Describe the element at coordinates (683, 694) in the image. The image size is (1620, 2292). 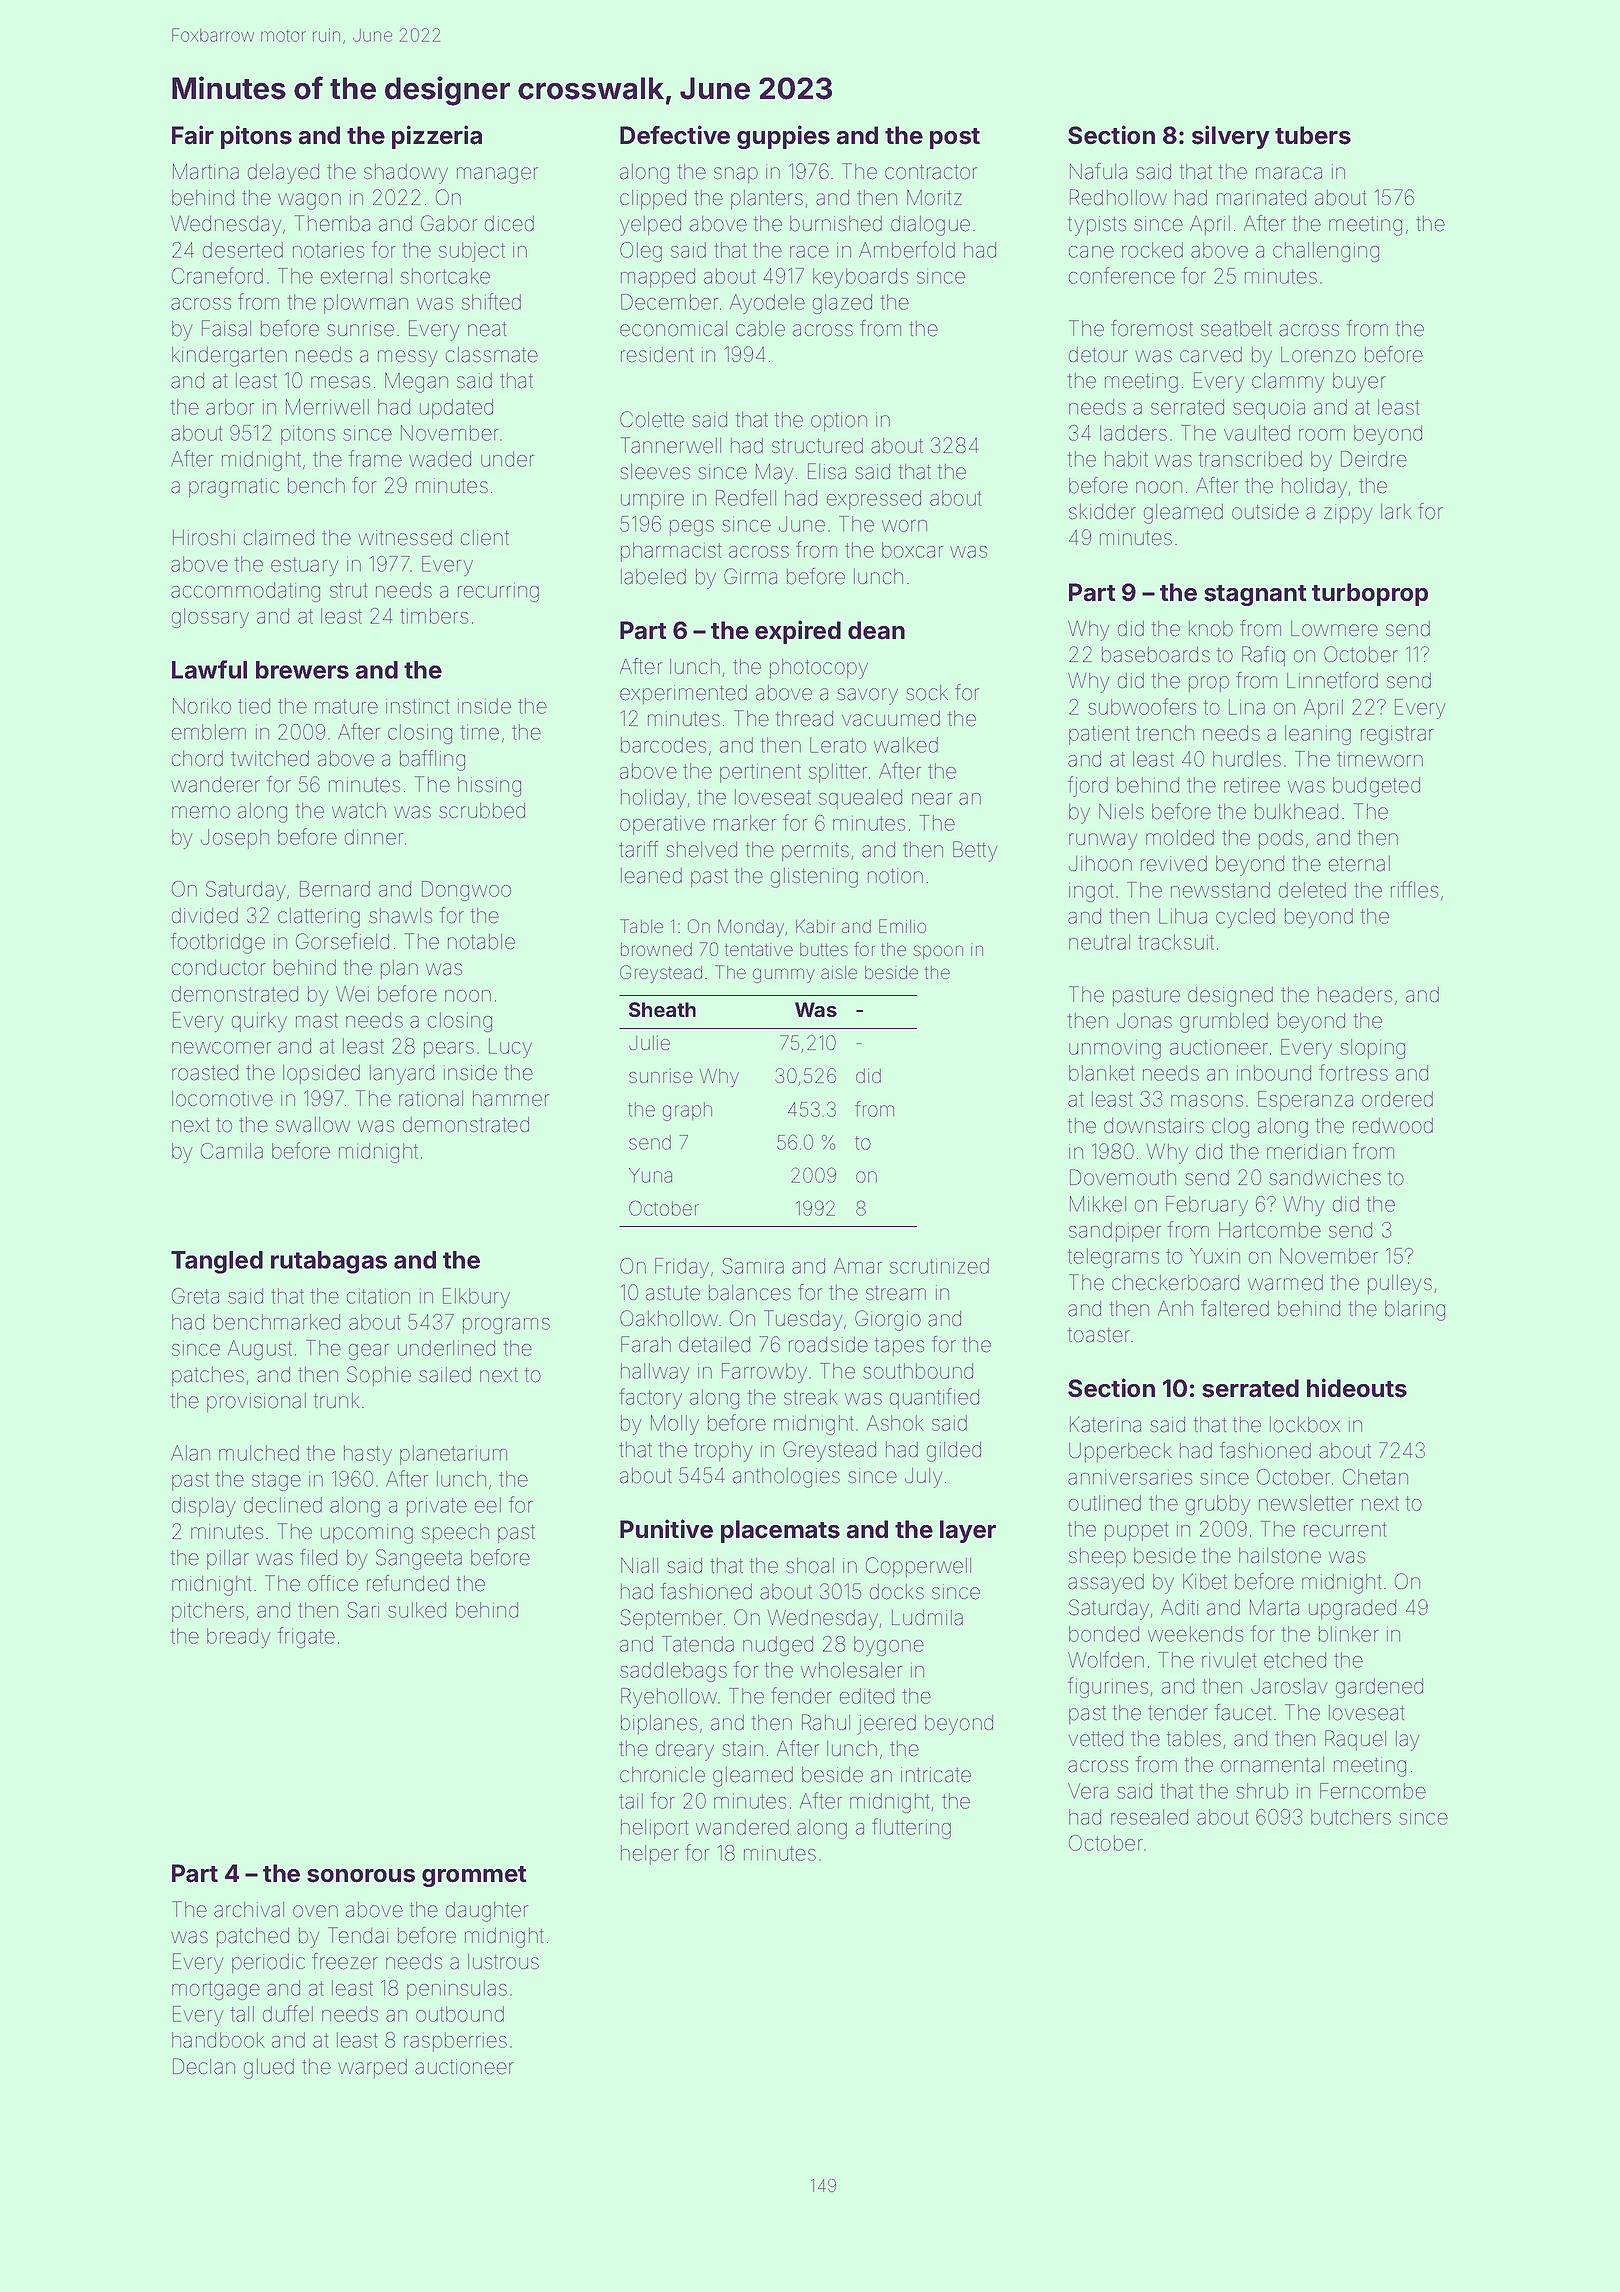
I see `experimented` at that location.
